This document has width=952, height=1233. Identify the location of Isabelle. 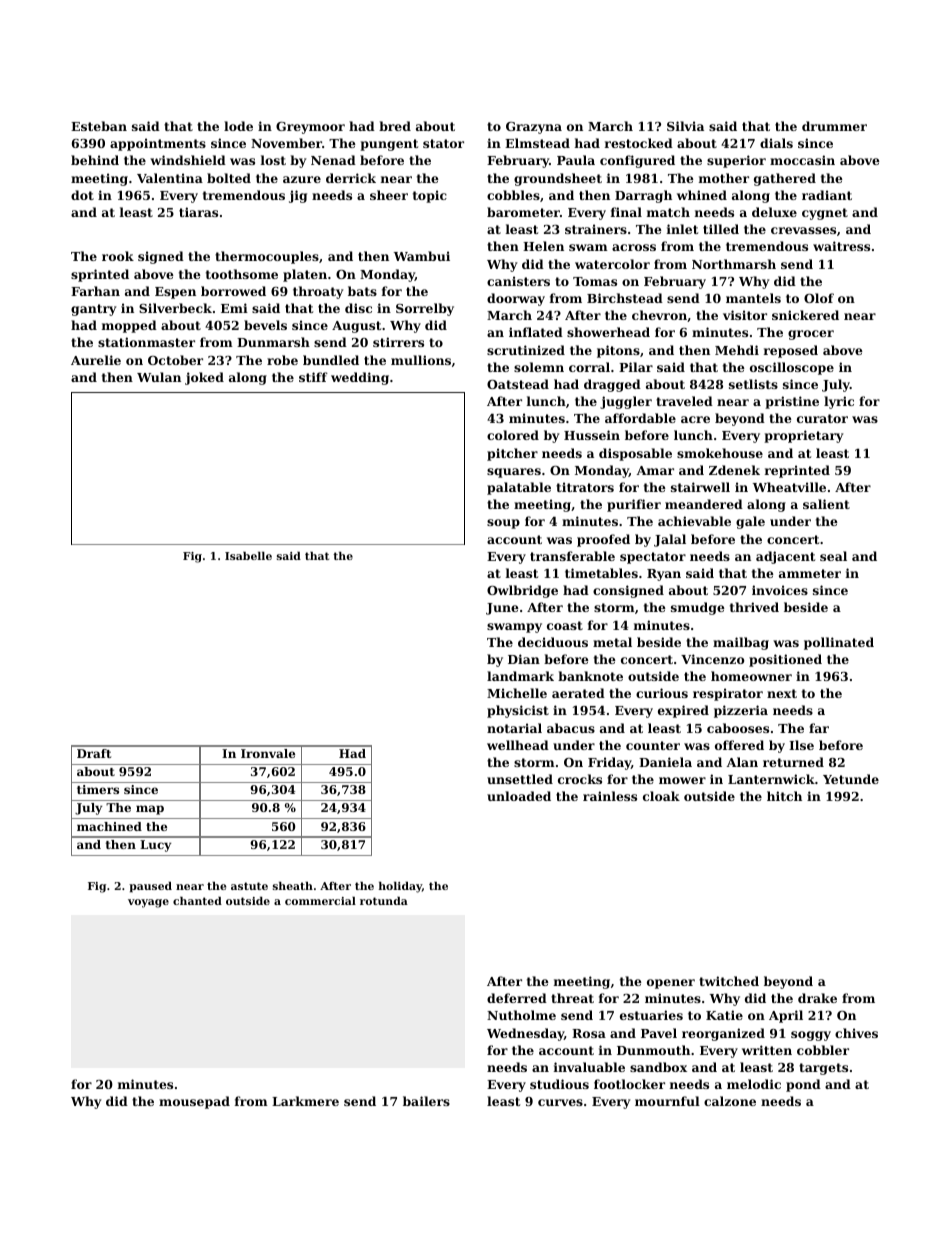
(248, 556).
